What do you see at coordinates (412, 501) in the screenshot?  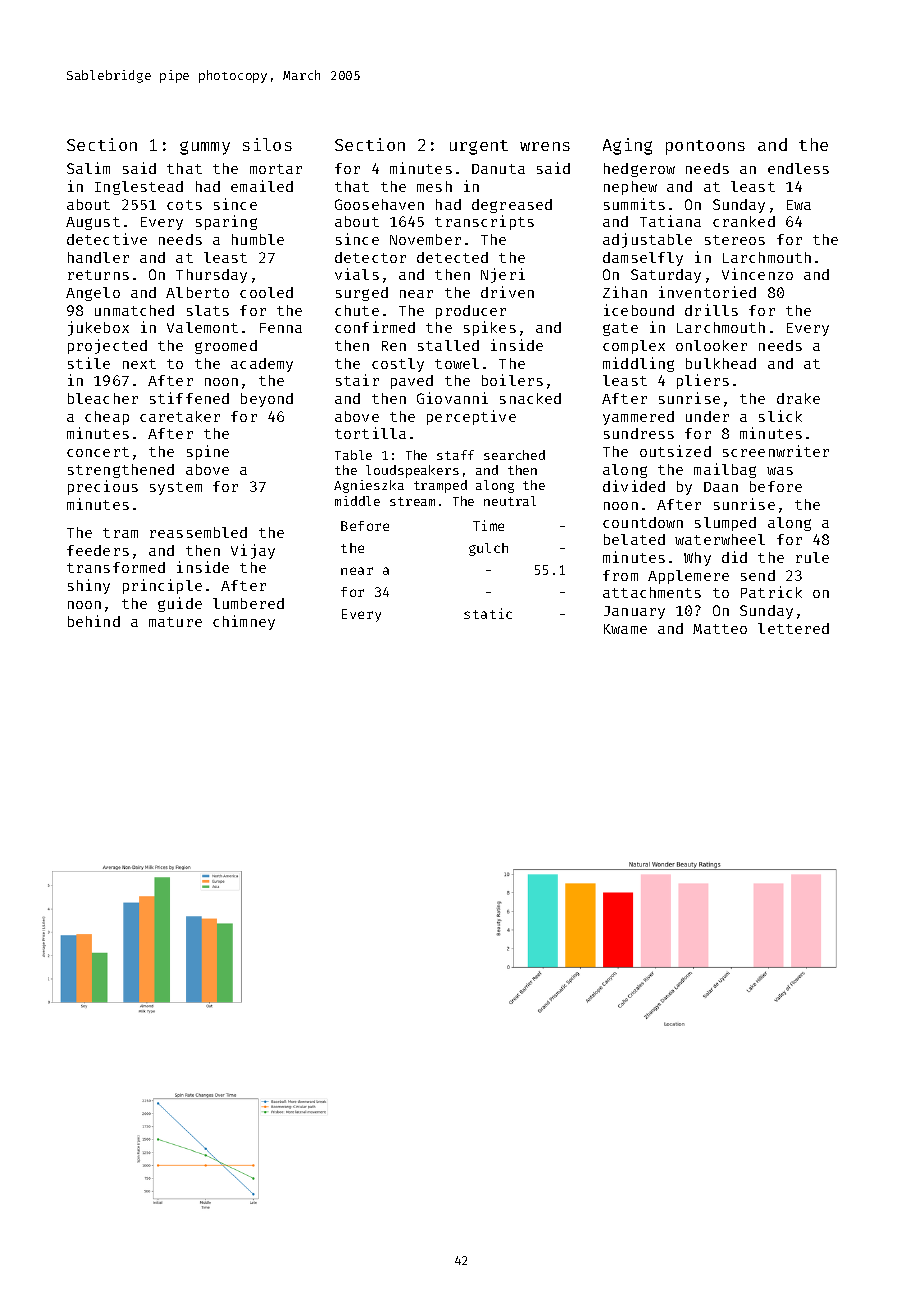 I see `stream` at bounding box center [412, 501].
